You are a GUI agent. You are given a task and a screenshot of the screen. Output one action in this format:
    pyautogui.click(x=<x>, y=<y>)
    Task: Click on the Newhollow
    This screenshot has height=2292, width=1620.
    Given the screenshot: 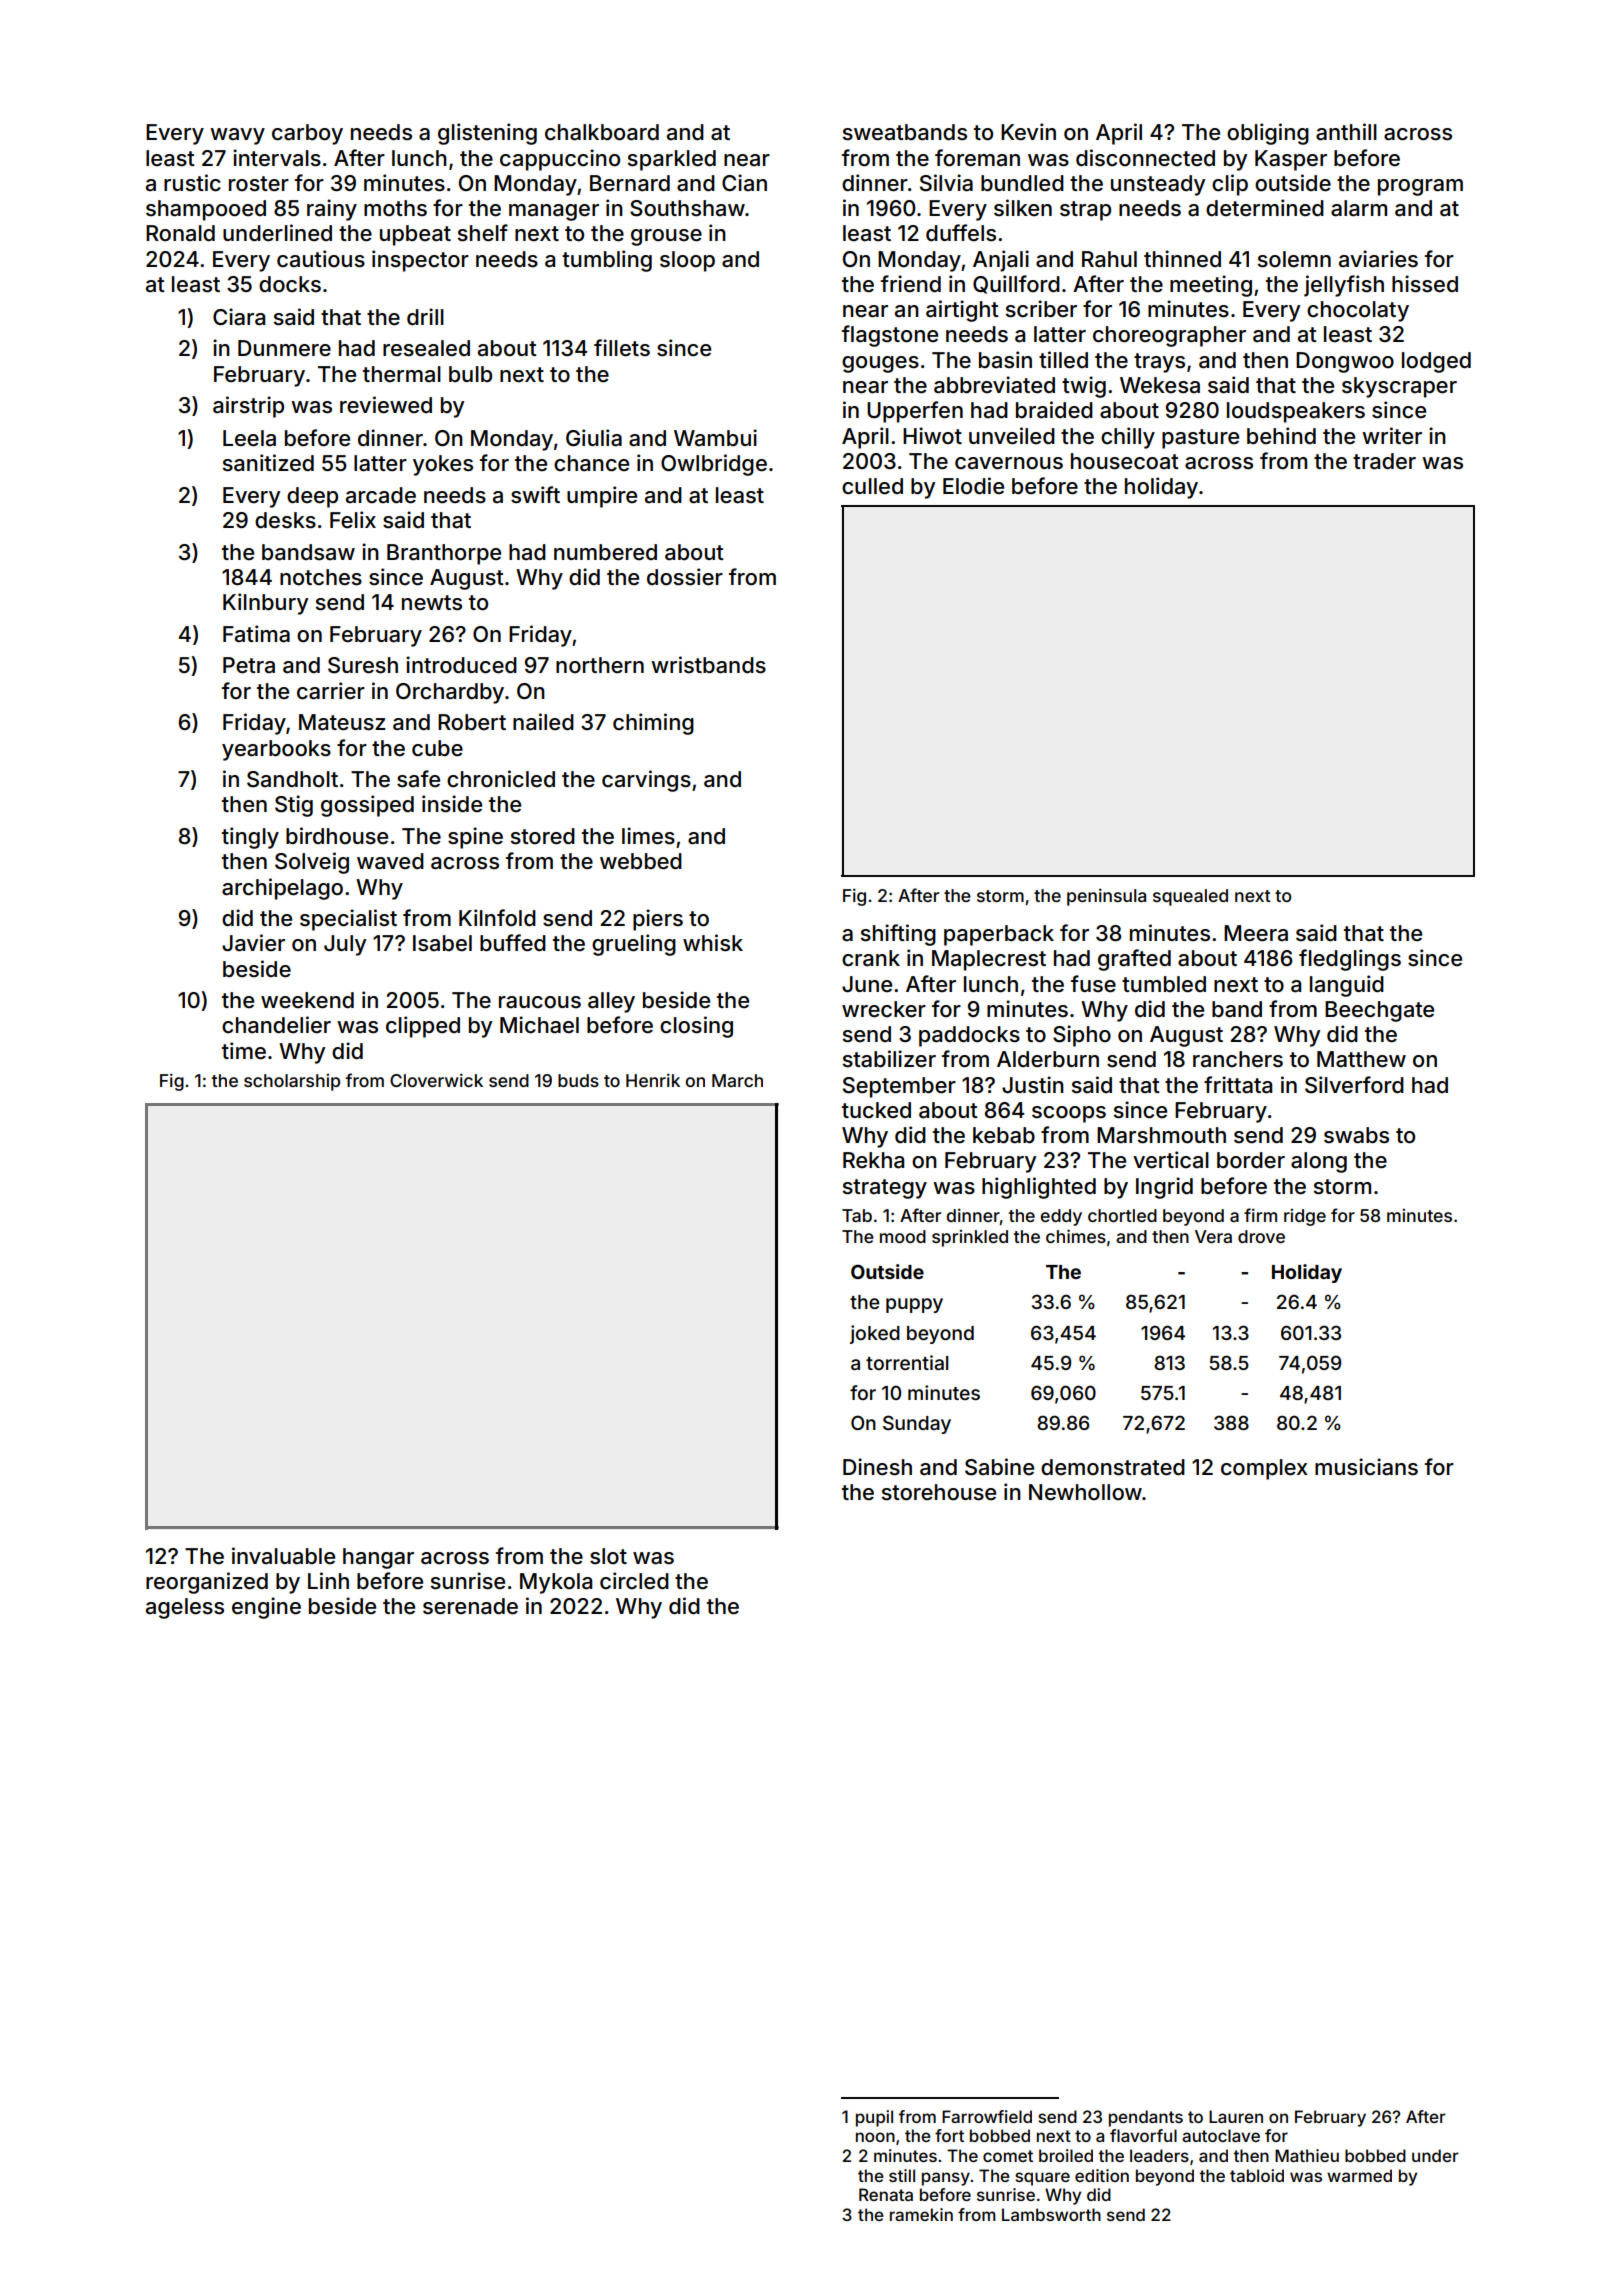 What is the action you would take?
    pyautogui.click(x=1085, y=1492)
